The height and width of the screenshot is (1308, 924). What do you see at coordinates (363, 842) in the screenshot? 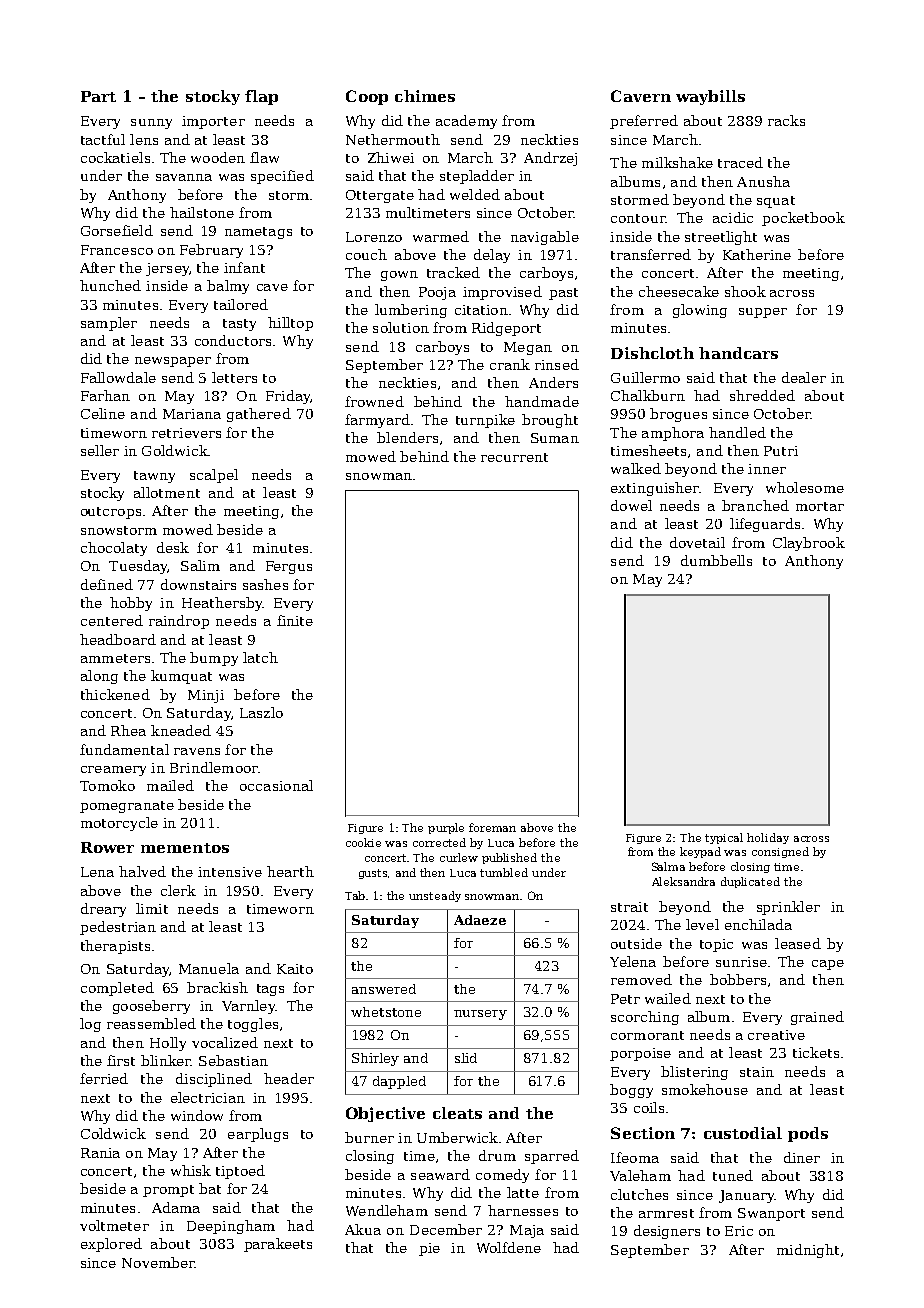
I see `cookie` at bounding box center [363, 842].
